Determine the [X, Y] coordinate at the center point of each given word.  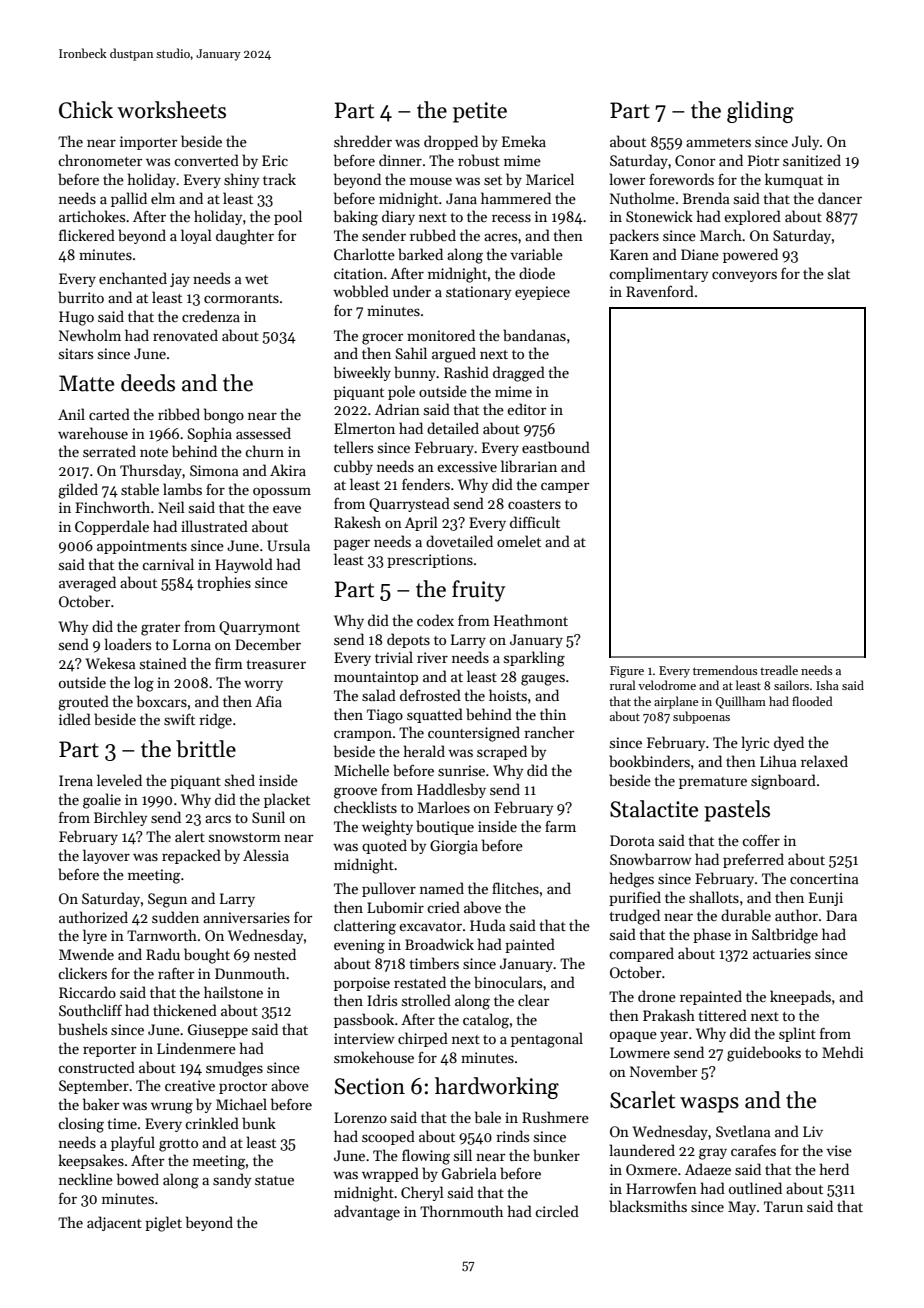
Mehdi [842, 1052]
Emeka [524, 141]
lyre [95, 936]
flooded [812, 701]
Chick [86, 110]
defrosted [430, 695]
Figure [627, 672]
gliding [760, 112]
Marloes [444, 807]
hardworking [497, 1088]
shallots [714, 897]
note [154, 452]
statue [274, 1180]
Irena [76, 780]
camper [565, 487]
